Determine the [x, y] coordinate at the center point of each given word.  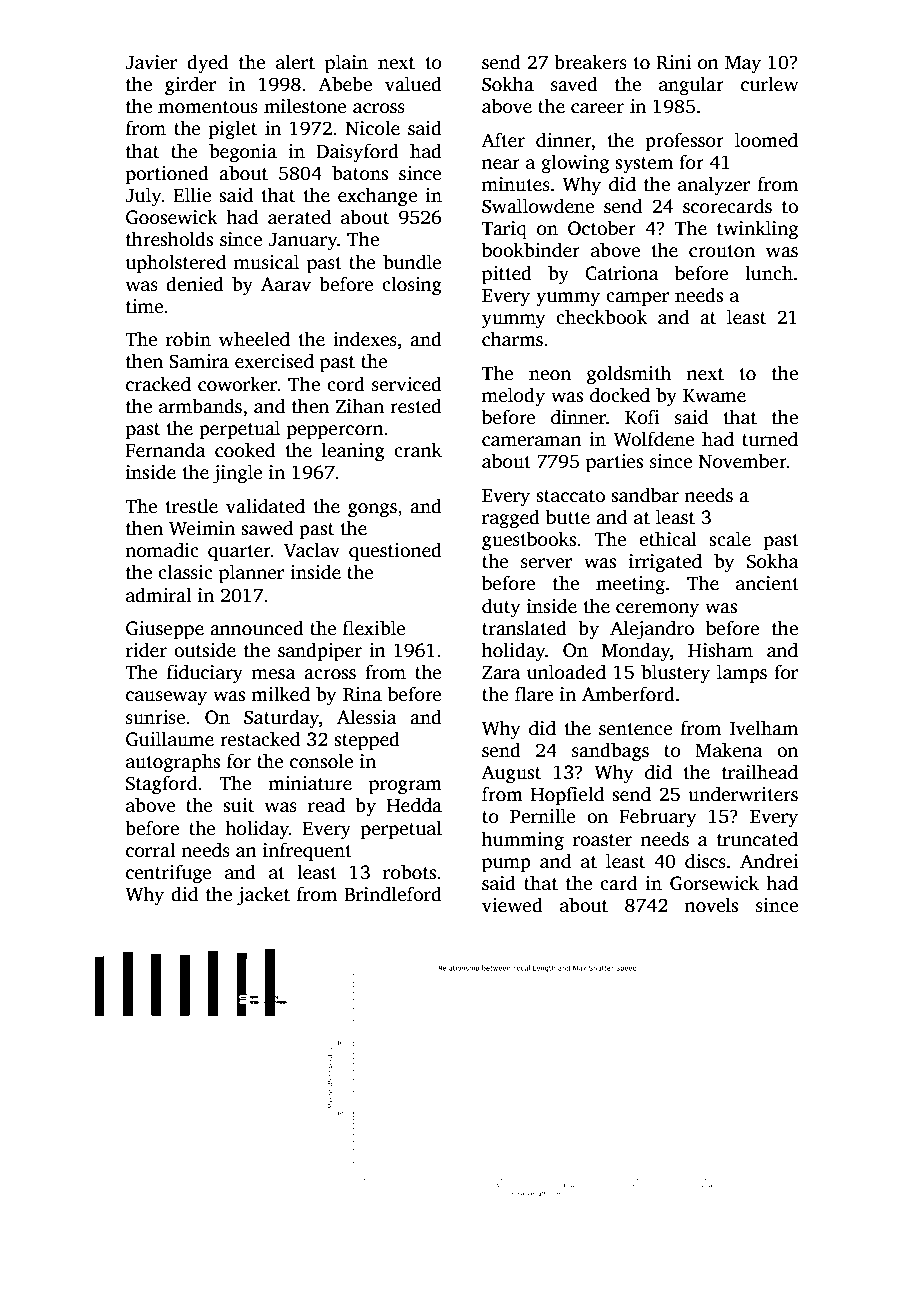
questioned [395, 552]
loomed [766, 140]
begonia [243, 153]
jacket [263, 896]
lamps [742, 674]
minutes [516, 184]
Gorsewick [714, 883]
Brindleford [393, 894]
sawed [267, 528]
